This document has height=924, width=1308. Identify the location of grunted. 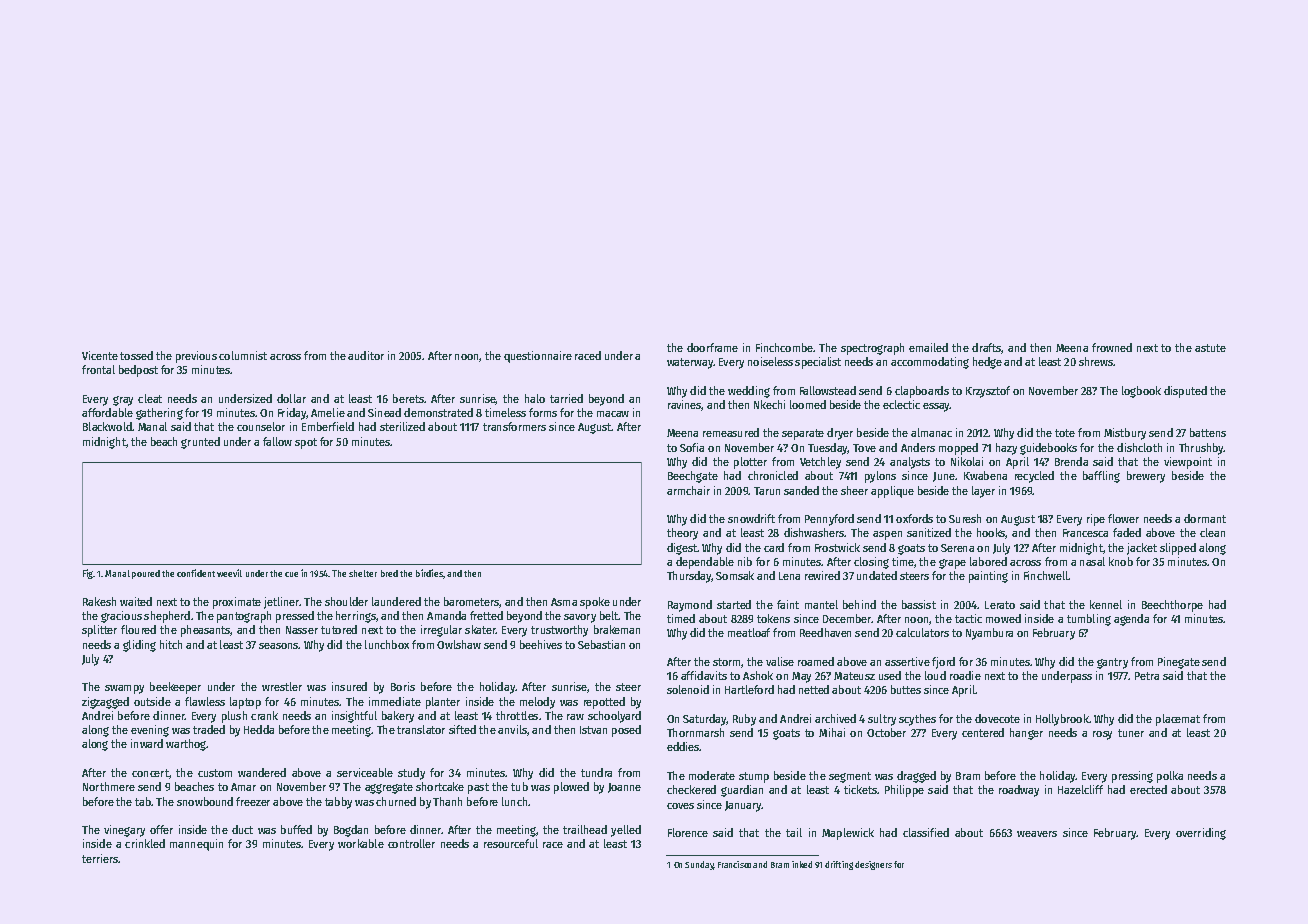
(200, 443).
